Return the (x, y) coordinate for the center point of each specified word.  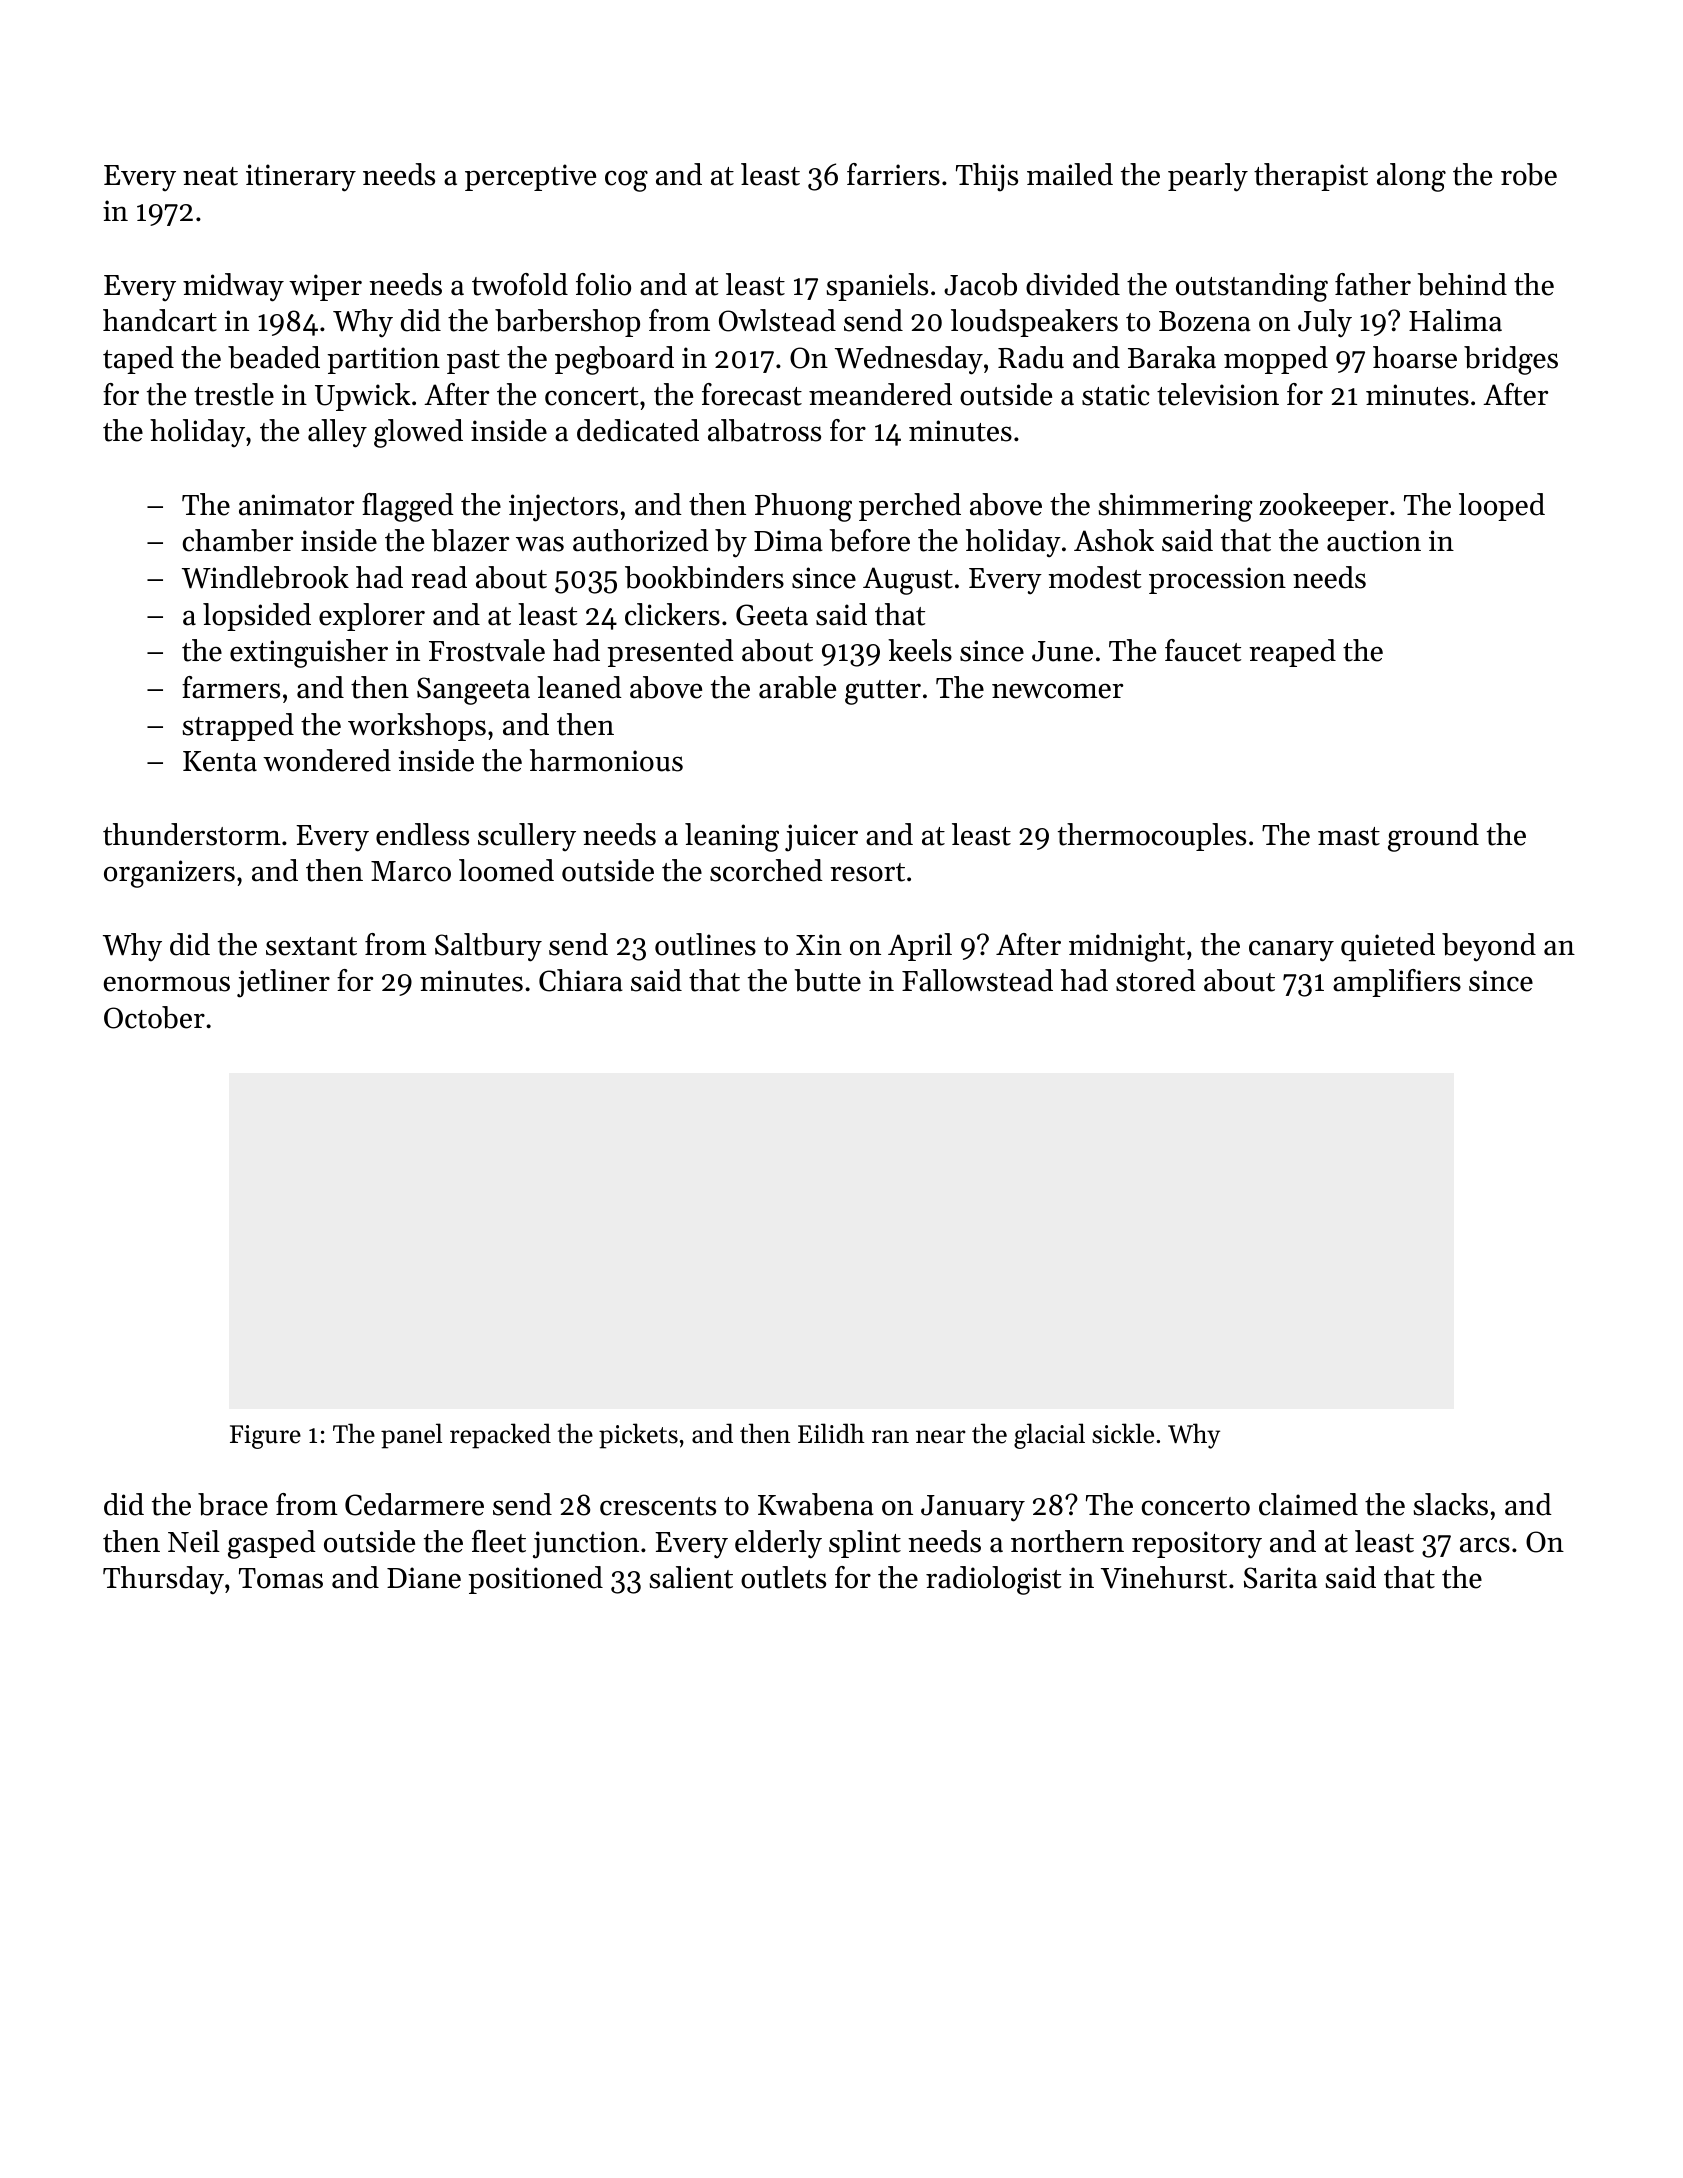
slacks (1451, 1504)
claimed (1308, 1504)
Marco (411, 871)
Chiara (581, 980)
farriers (893, 174)
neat (210, 176)
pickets (638, 1436)
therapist (1311, 177)
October (154, 1017)
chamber (238, 540)
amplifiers (1397, 983)
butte (827, 980)
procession (1217, 580)
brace (233, 1504)
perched (910, 507)
